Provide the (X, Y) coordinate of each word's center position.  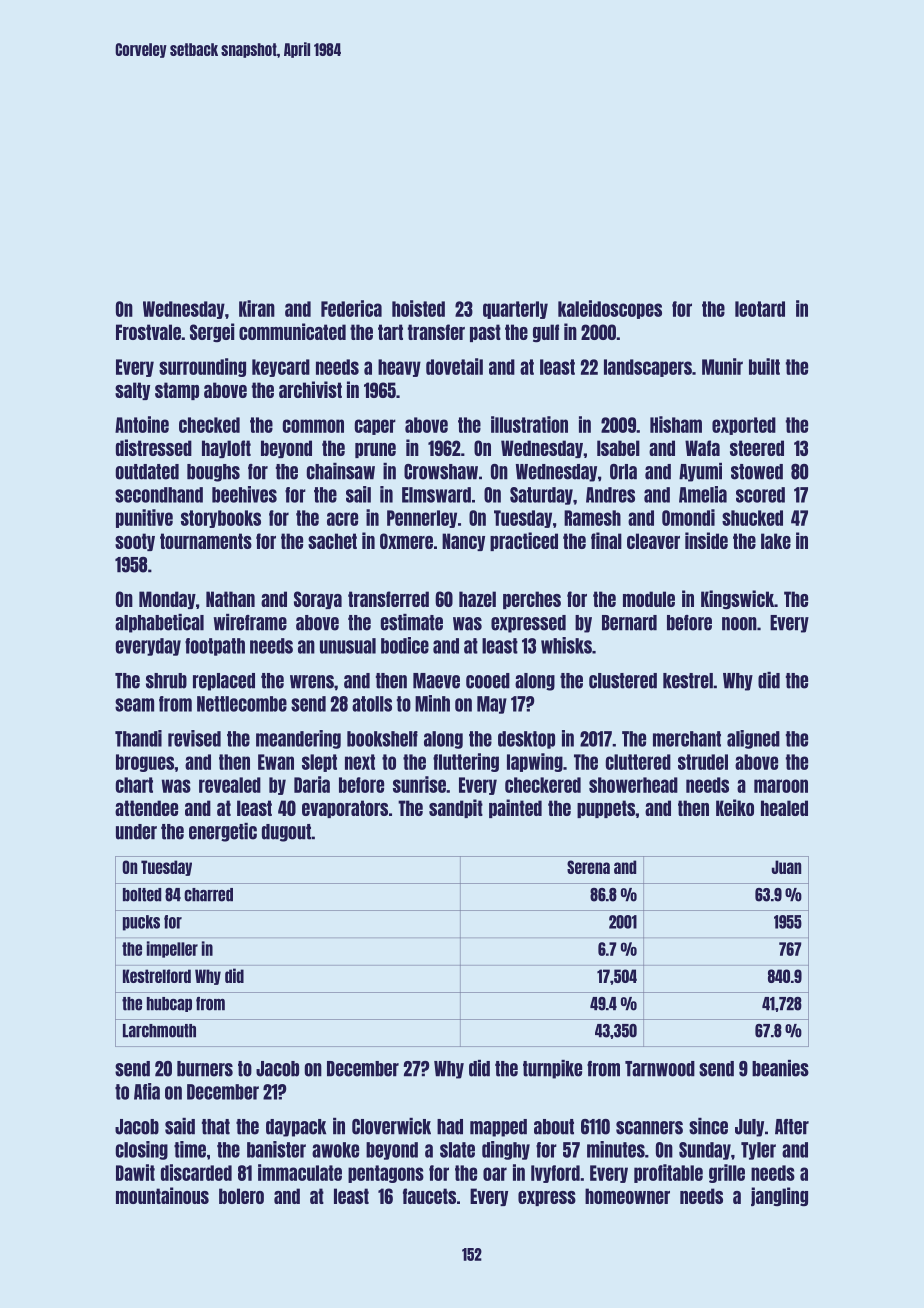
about (554, 1127)
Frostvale (148, 332)
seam (134, 705)
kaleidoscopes (610, 309)
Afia (147, 1091)
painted (515, 808)
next (360, 762)
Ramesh (592, 518)
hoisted (418, 308)
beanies (780, 1068)
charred (208, 895)
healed (784, 808)
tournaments (206, 541)
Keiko (735, 807)
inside (706, 540)
